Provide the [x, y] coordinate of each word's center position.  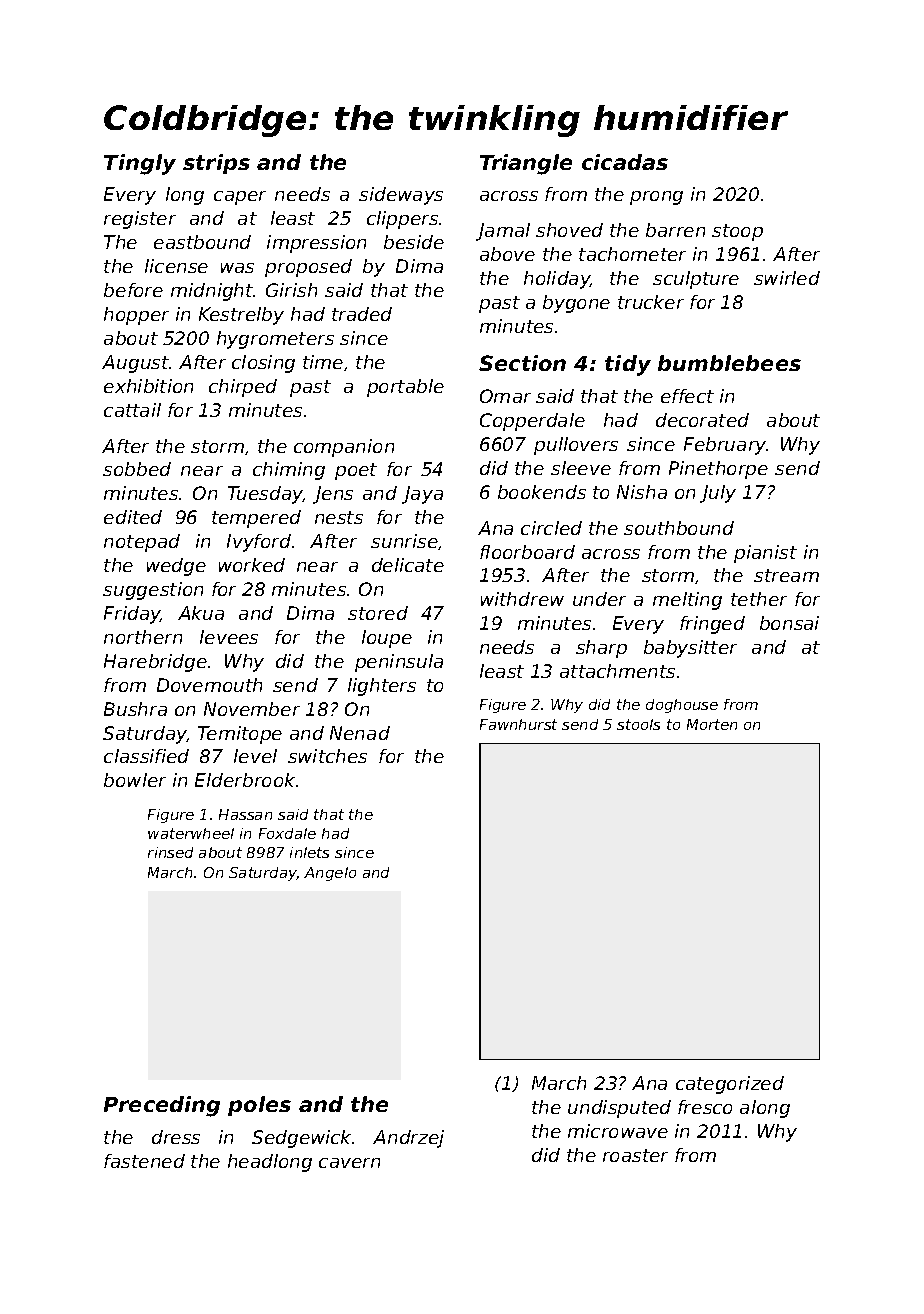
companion [344, 448]
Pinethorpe [718, 470]
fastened [144, 1161]
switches [327, 756]
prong [656, 198]
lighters [382, 687]
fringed [712, 625]
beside [414, 242]
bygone [576, 304]
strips [216, 164]
